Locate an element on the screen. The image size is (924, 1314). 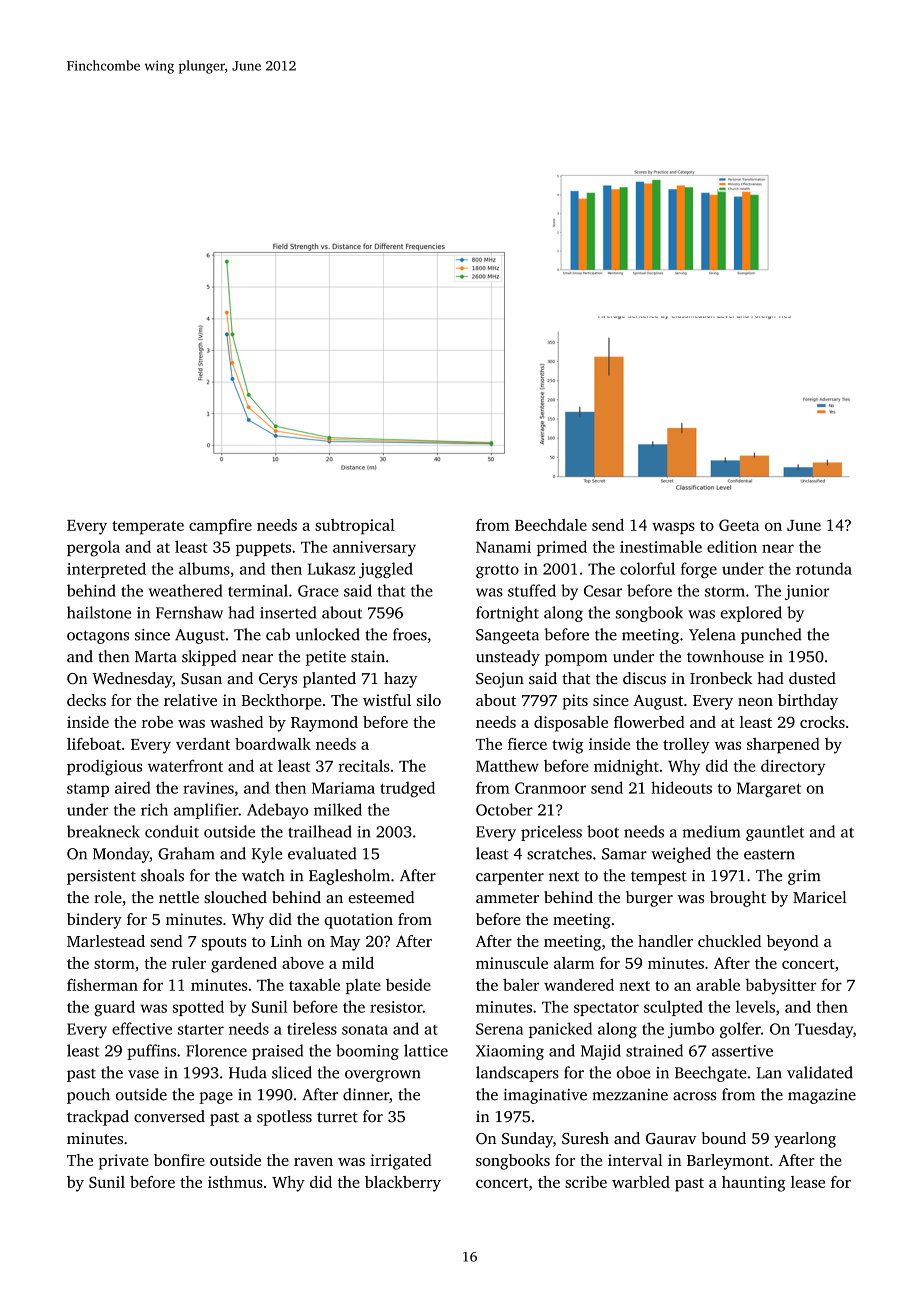
hailstone is located at coordinates (99, 612).
